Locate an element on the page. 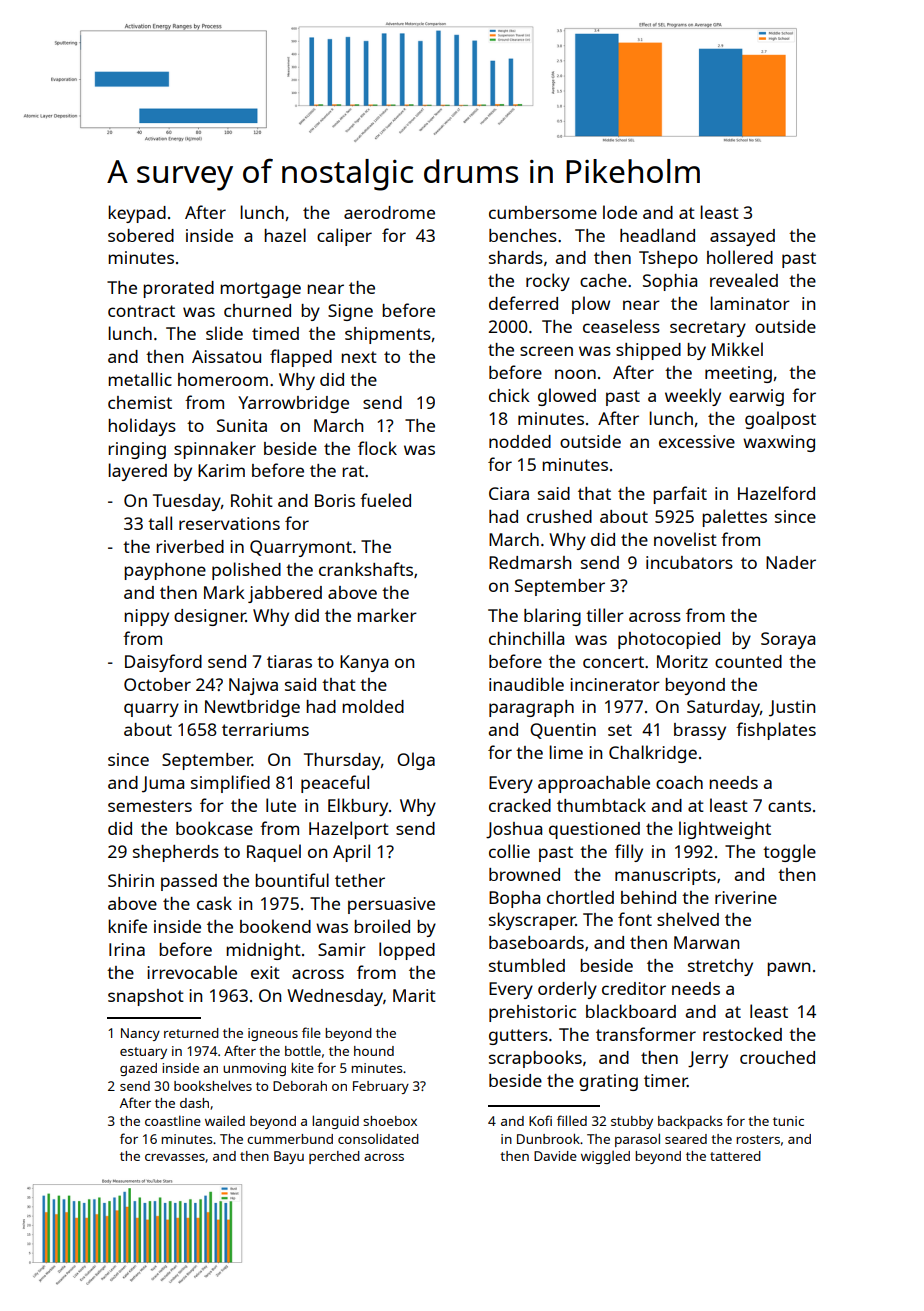  cummerbund is located at coordinates (290, 1139).
